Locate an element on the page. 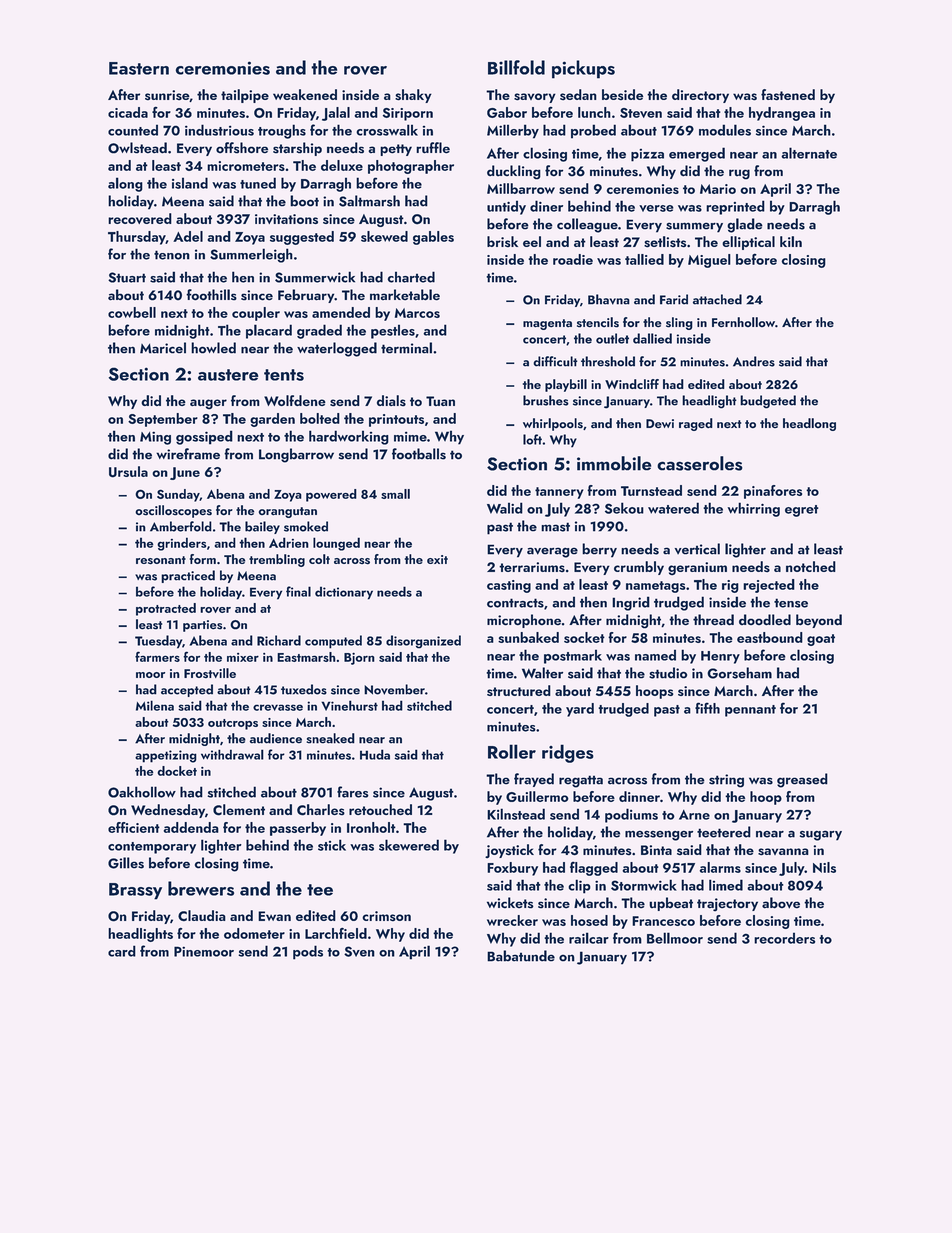 The height and width of the document is (1233, 952). Claudia is located at coordinates (202, 915).
